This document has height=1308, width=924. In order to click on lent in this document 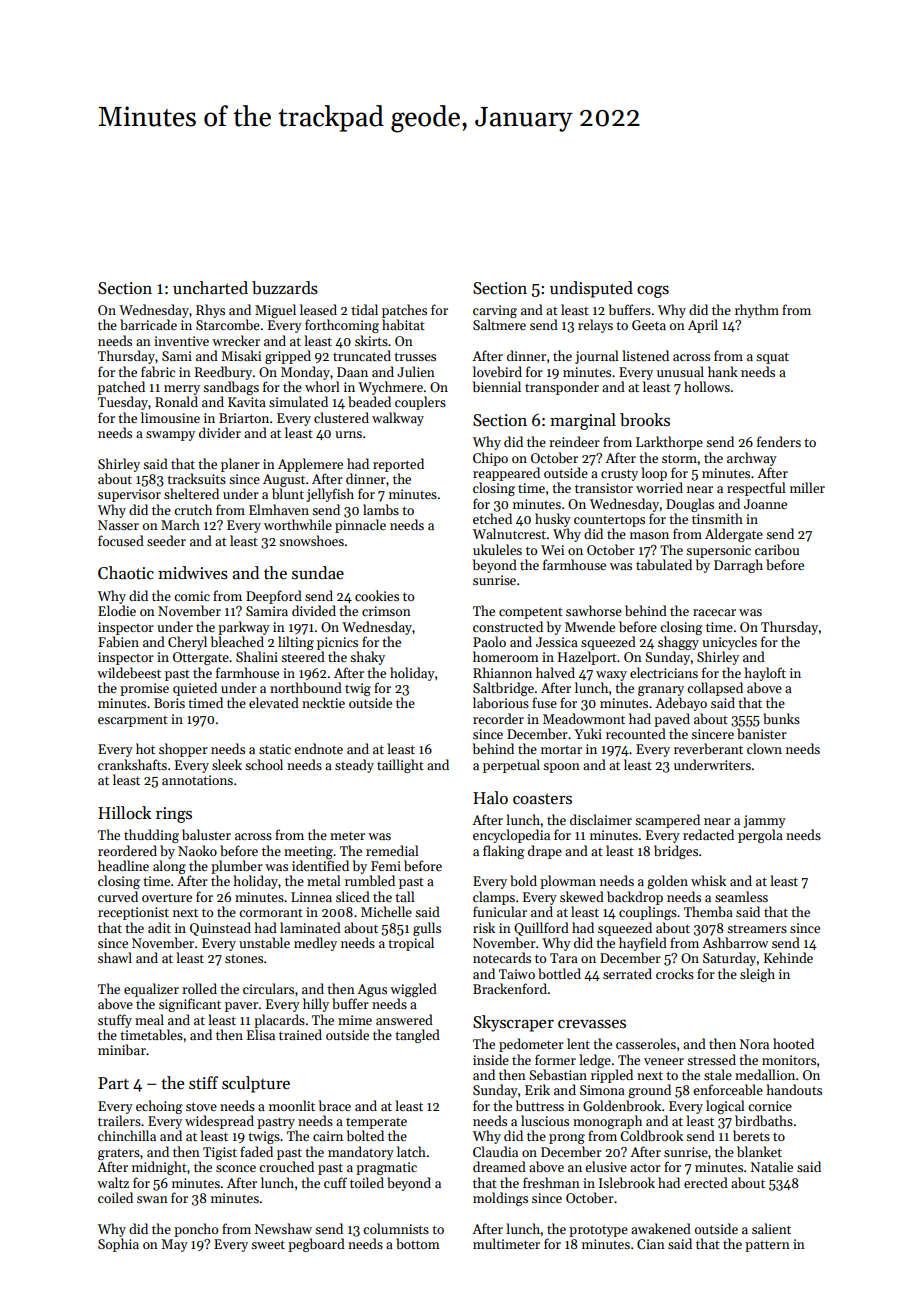, I will do `click(578, 1043)`.
